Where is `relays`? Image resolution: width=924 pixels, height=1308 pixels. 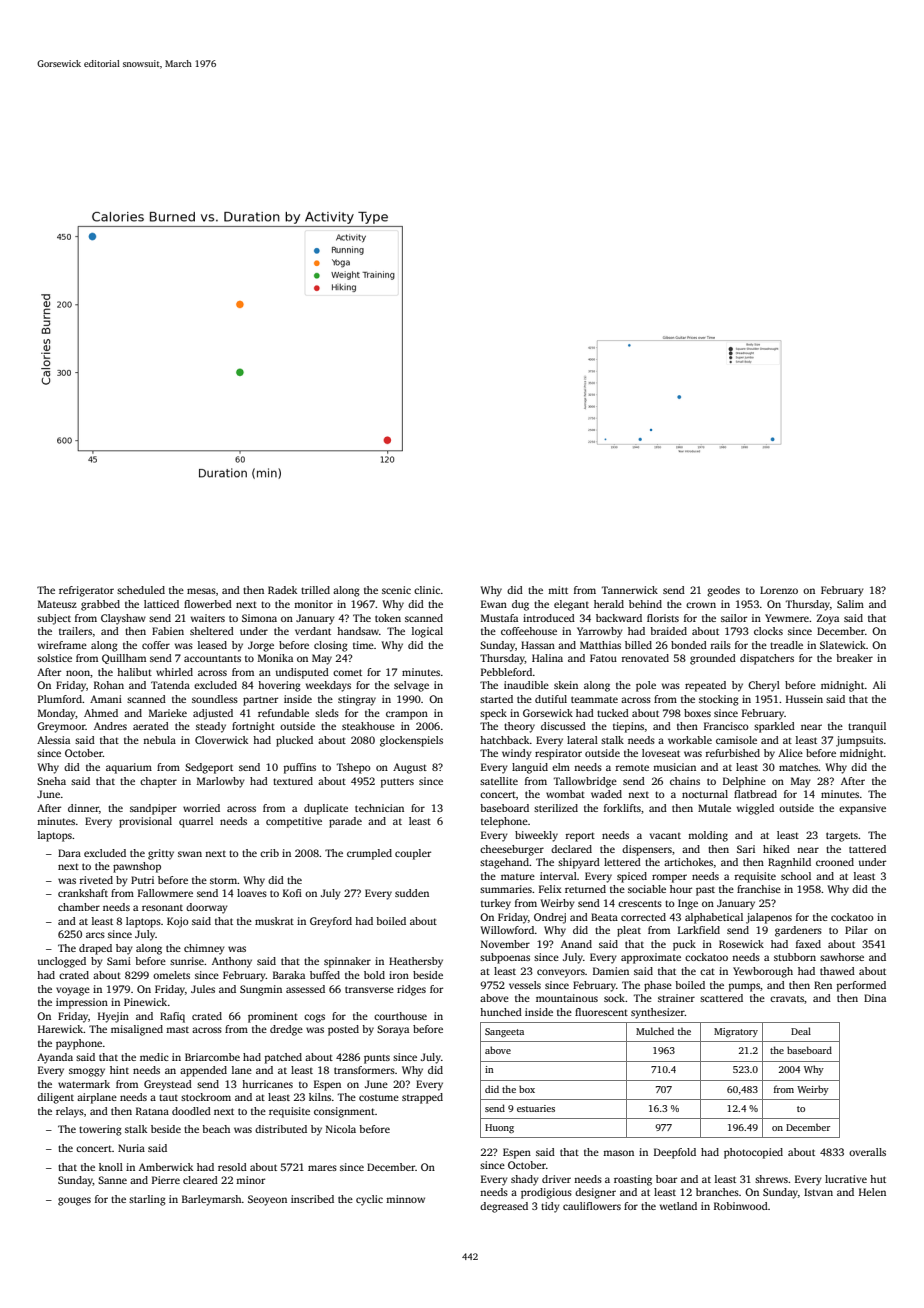
relays is located at coordinates (70, 1112).
